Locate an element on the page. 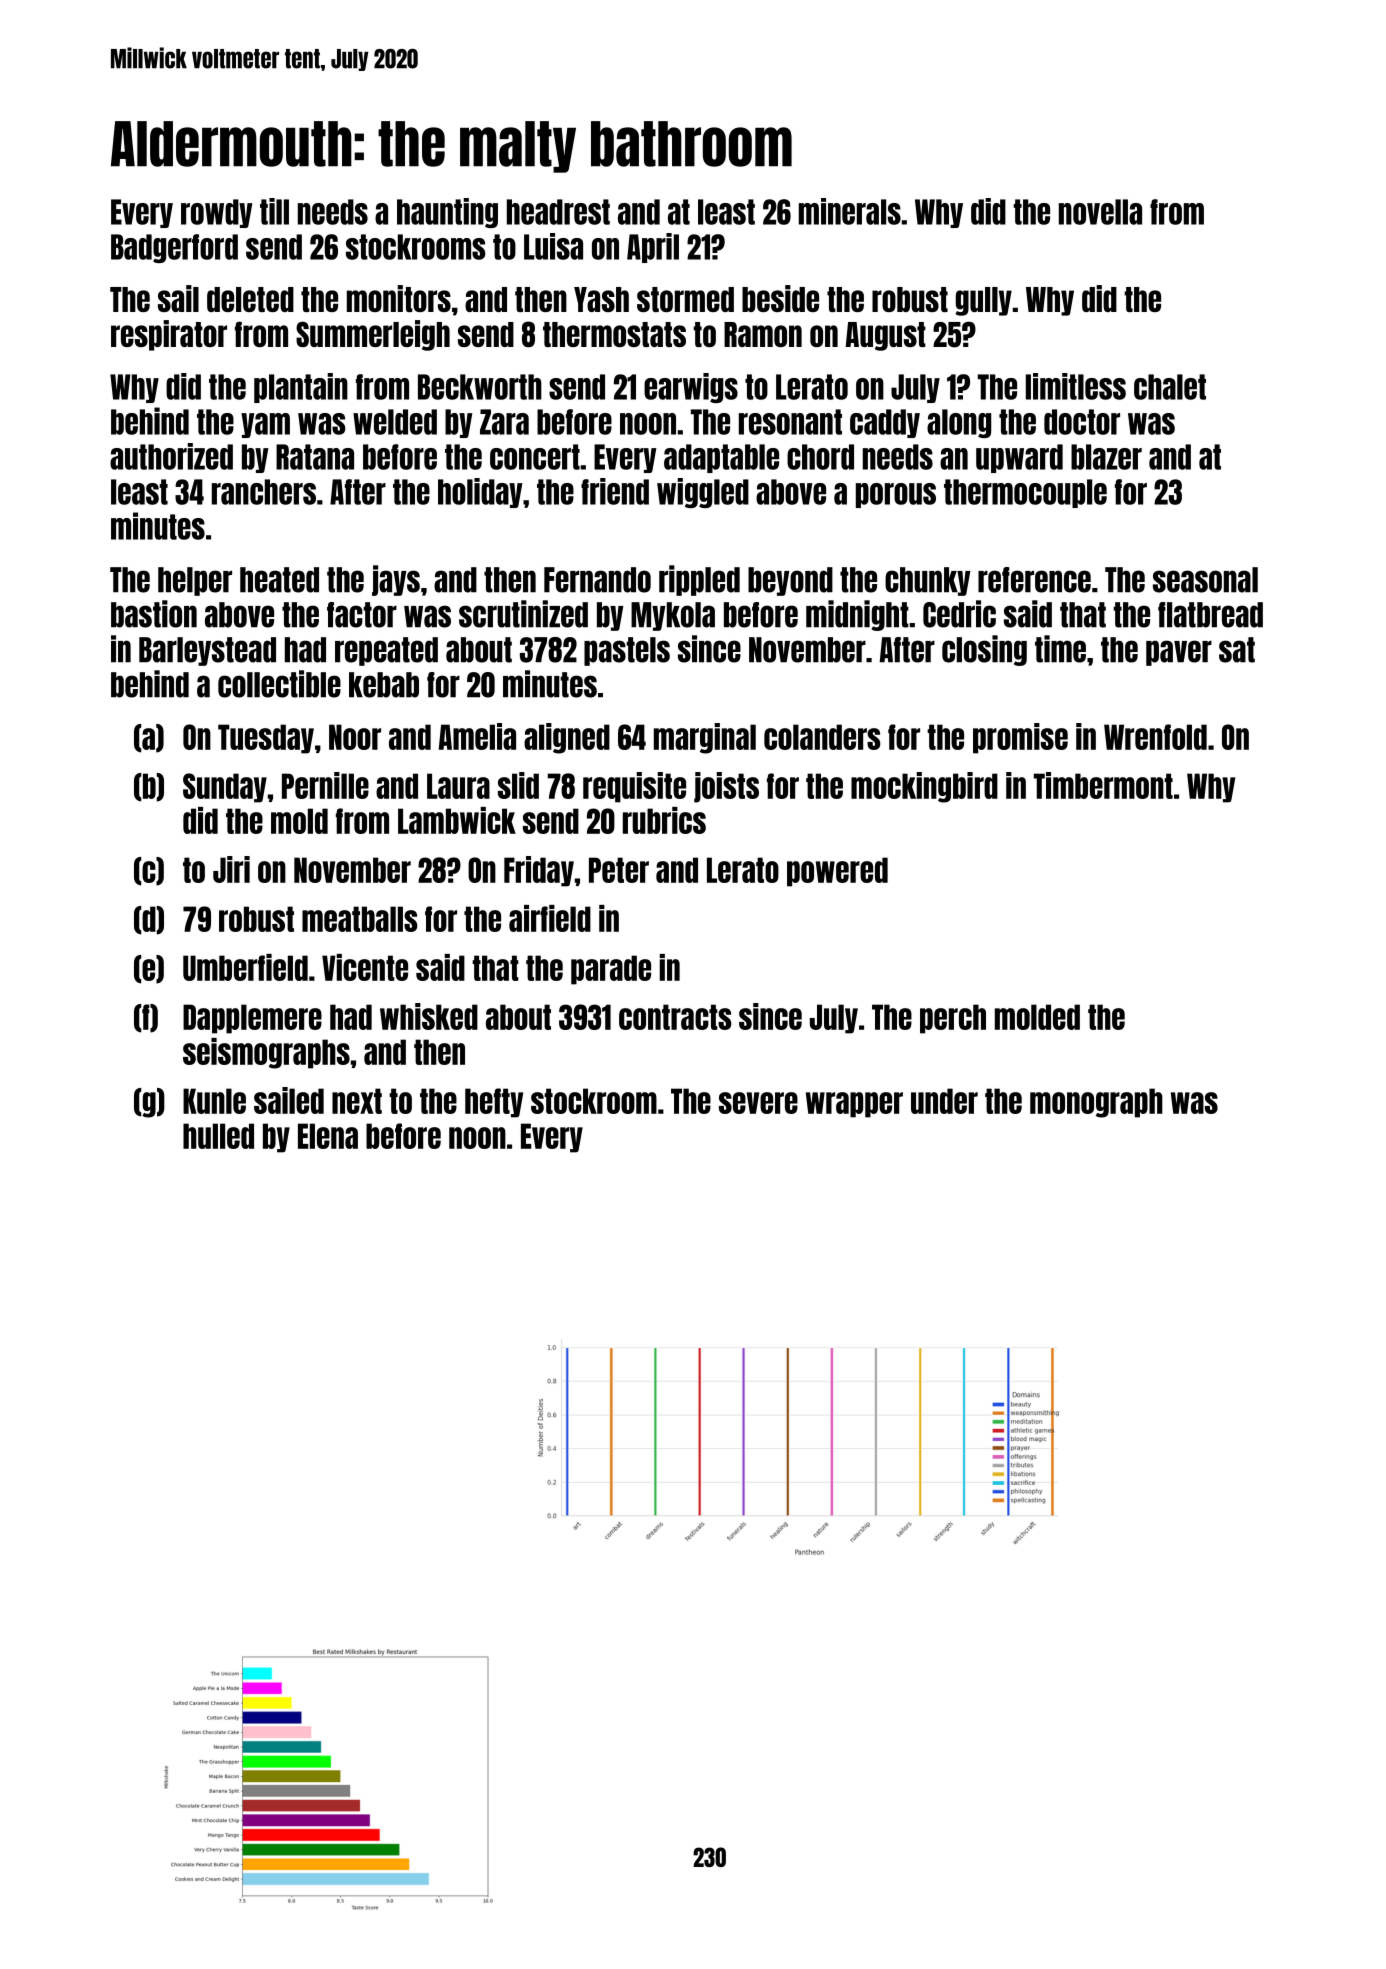 The height and width of the image is (1969, 1386). minerals is located at coordinates (850, 211).
